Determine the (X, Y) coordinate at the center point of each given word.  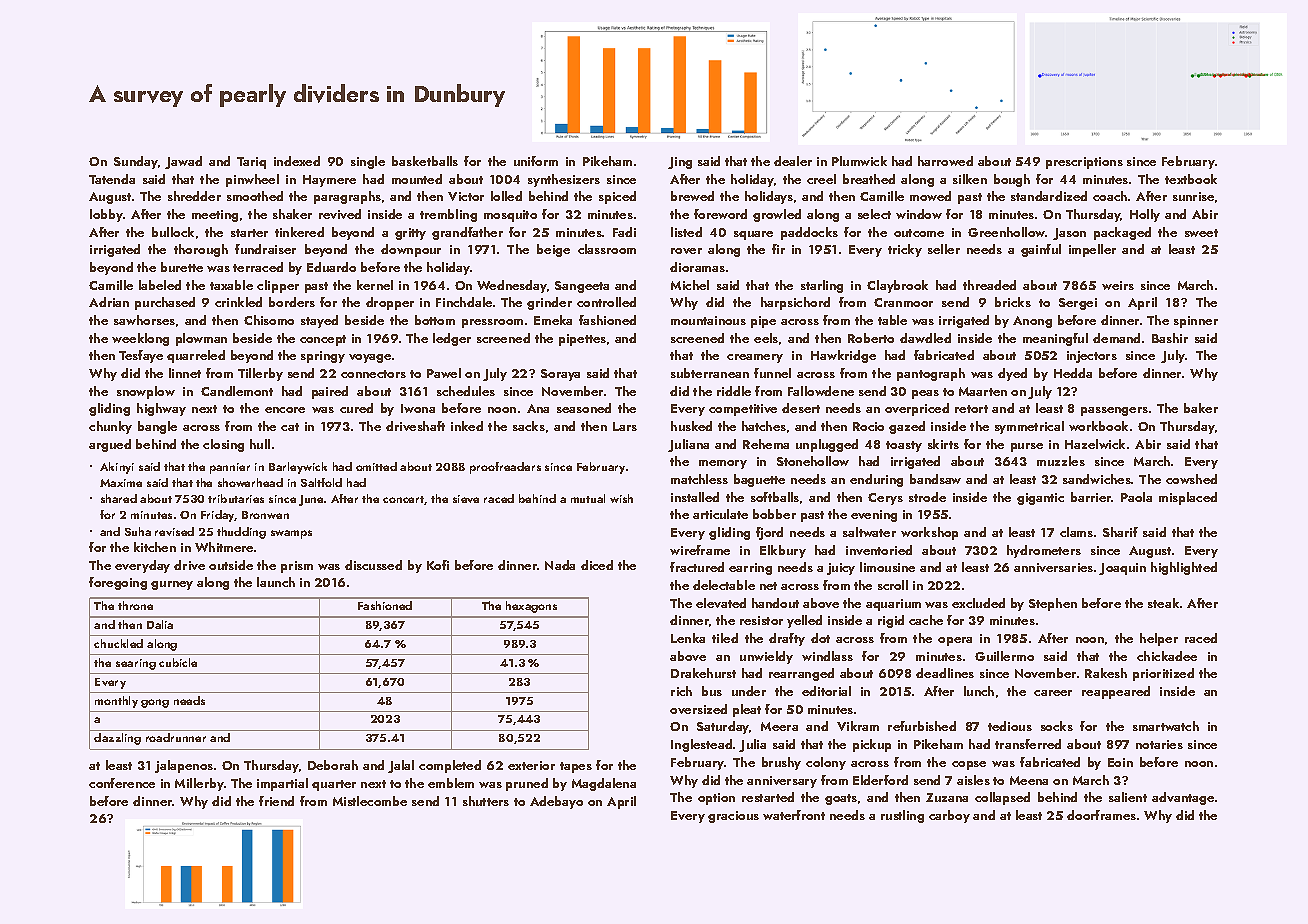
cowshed (1191, 479)
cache (926, 620)
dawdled (925, 338)
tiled (725, 638)
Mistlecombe (370, 801)
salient (1128, 797)
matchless (699, 479)
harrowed (945, 161)
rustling (902, 816)
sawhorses (144, 320)
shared (119, 498)
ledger (452, 339)
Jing (680, 163)
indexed (297, 161)
